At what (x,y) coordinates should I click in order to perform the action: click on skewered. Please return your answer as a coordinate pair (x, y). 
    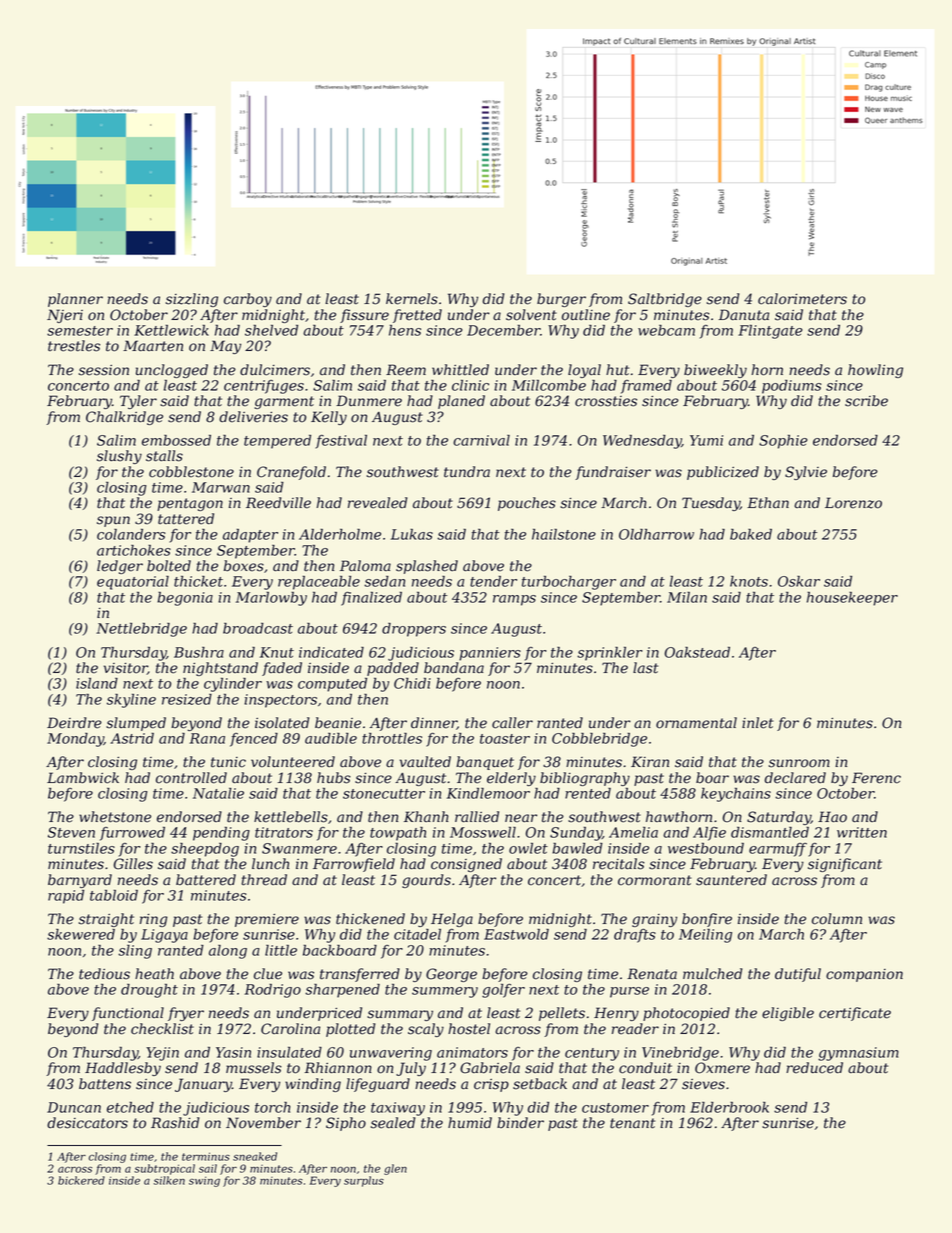
    Looking at the image, I should click on (81, 934).
